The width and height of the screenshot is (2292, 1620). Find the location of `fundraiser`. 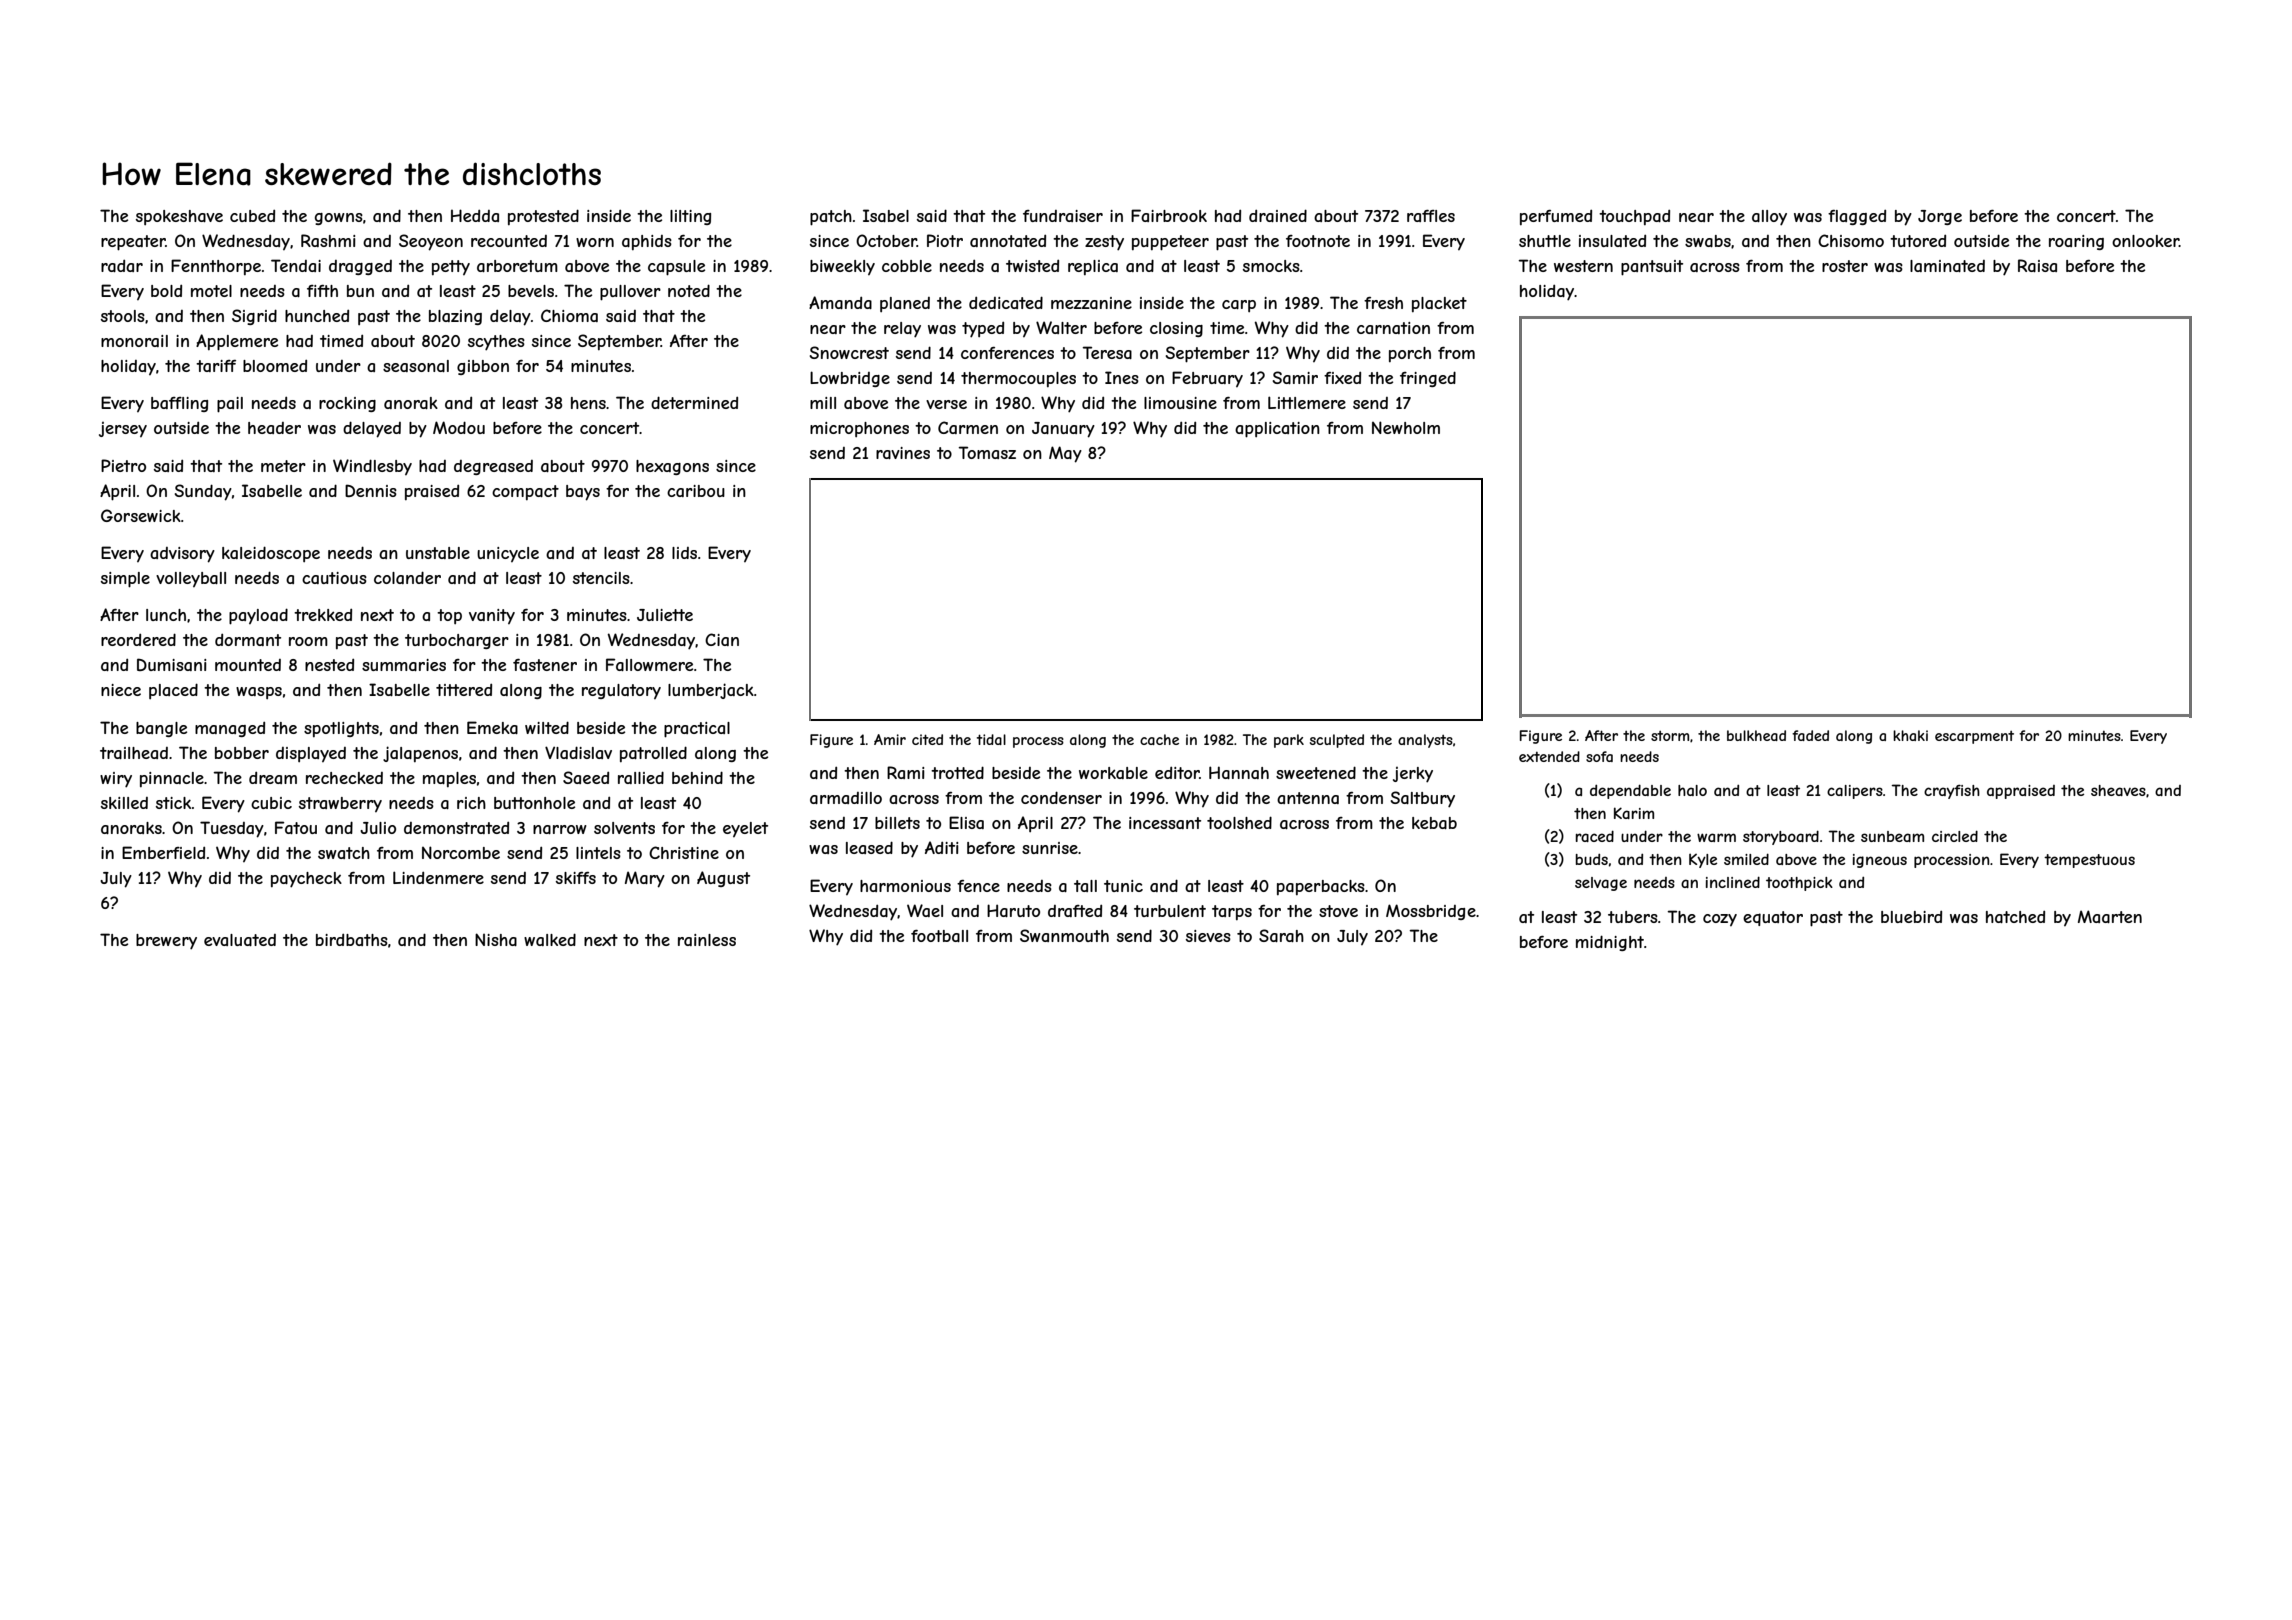

fundraiser is located at coordinates (1063, 216).
